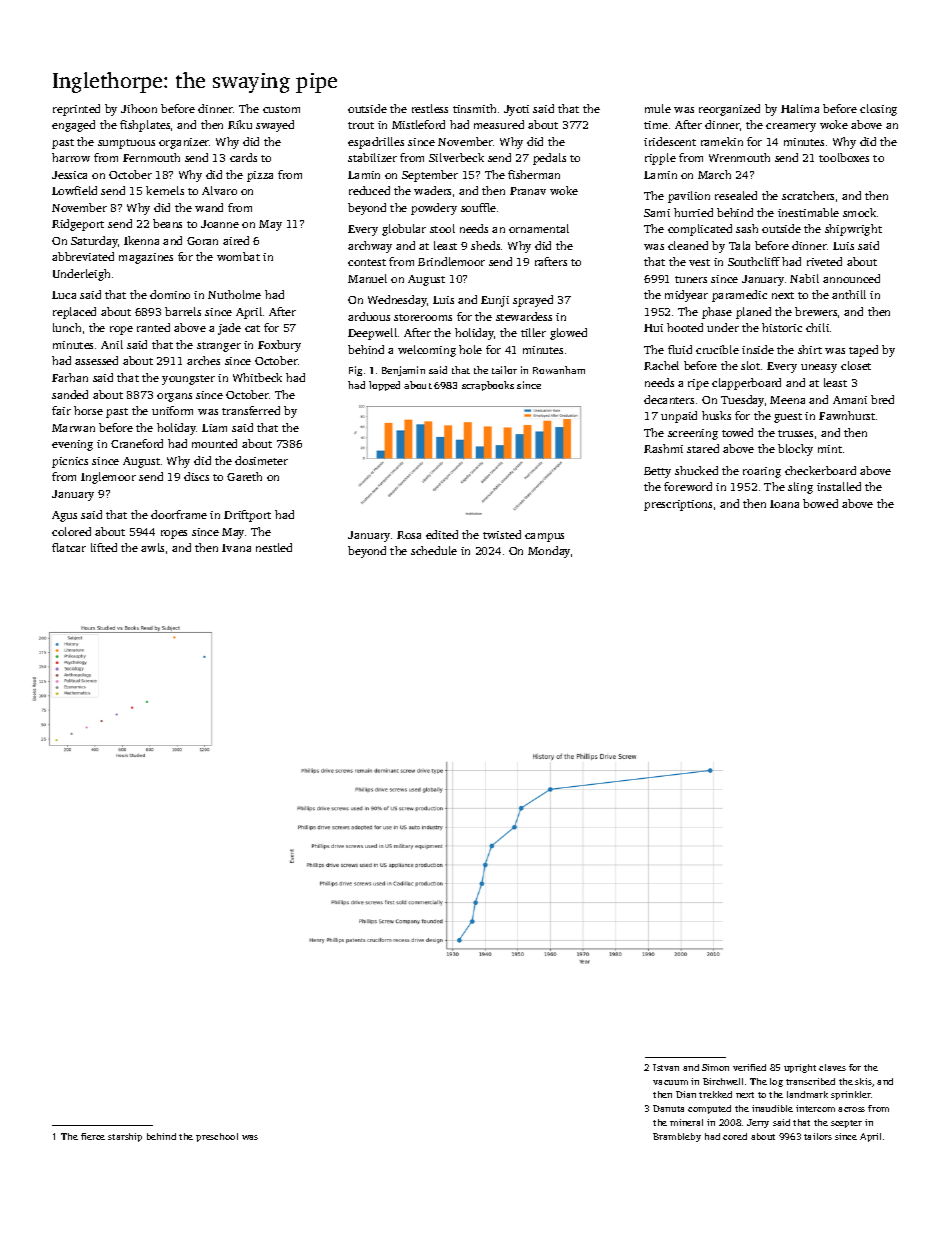  I want to click on prescriptions, so click(678, 505).
